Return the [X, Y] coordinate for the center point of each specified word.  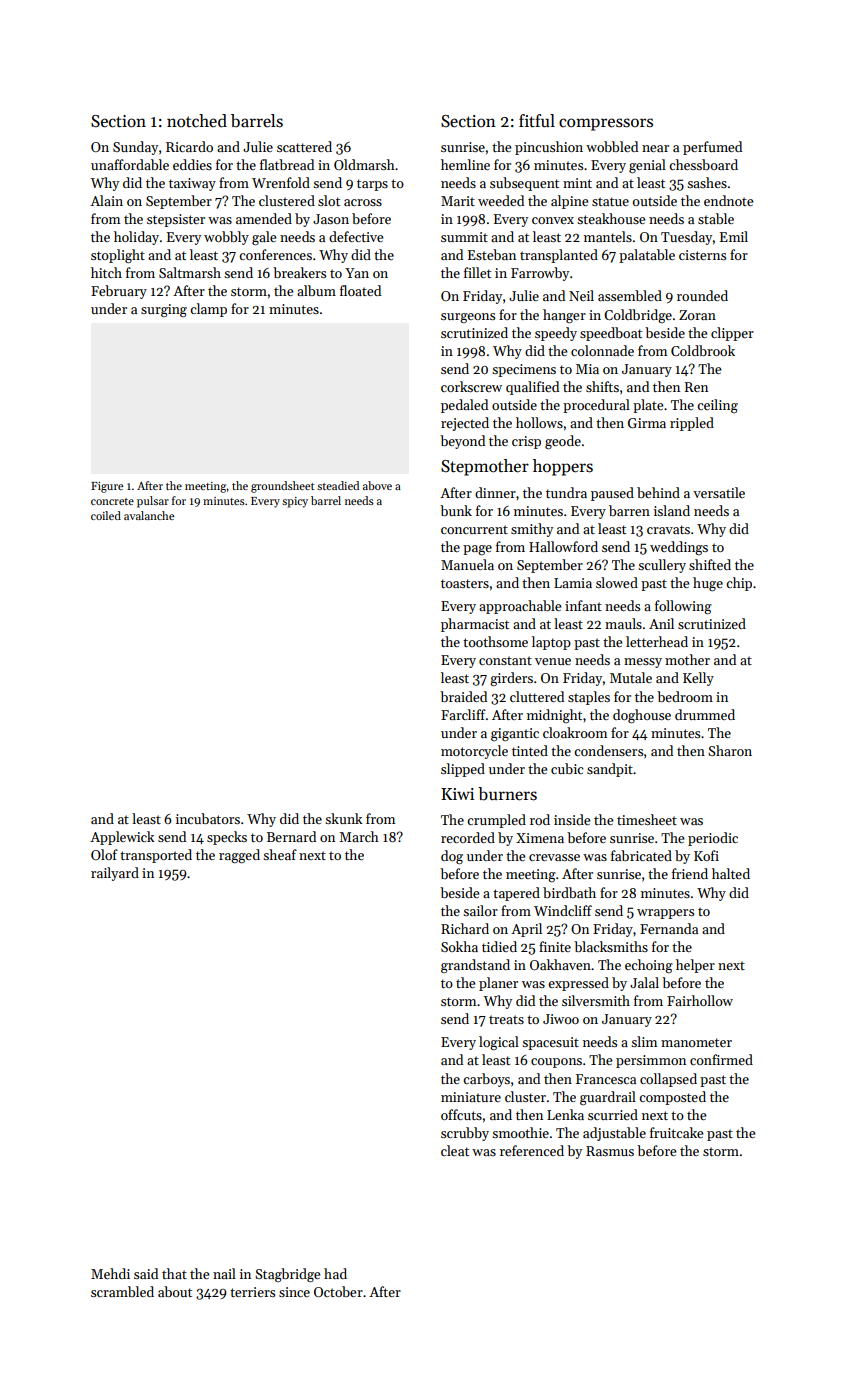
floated [360, 290]
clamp [208, 310]
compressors [606, 124]
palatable [647, 256]
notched [197, 121]
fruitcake [676, 1132]
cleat [455, 1150]
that [174, 1273]
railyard [115, 874]
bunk [456, 510]
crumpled [496, 821]
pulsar [153, 502]
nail [224, 1273]
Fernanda [669, 928]
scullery [662, 566]
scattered [304, 146]
